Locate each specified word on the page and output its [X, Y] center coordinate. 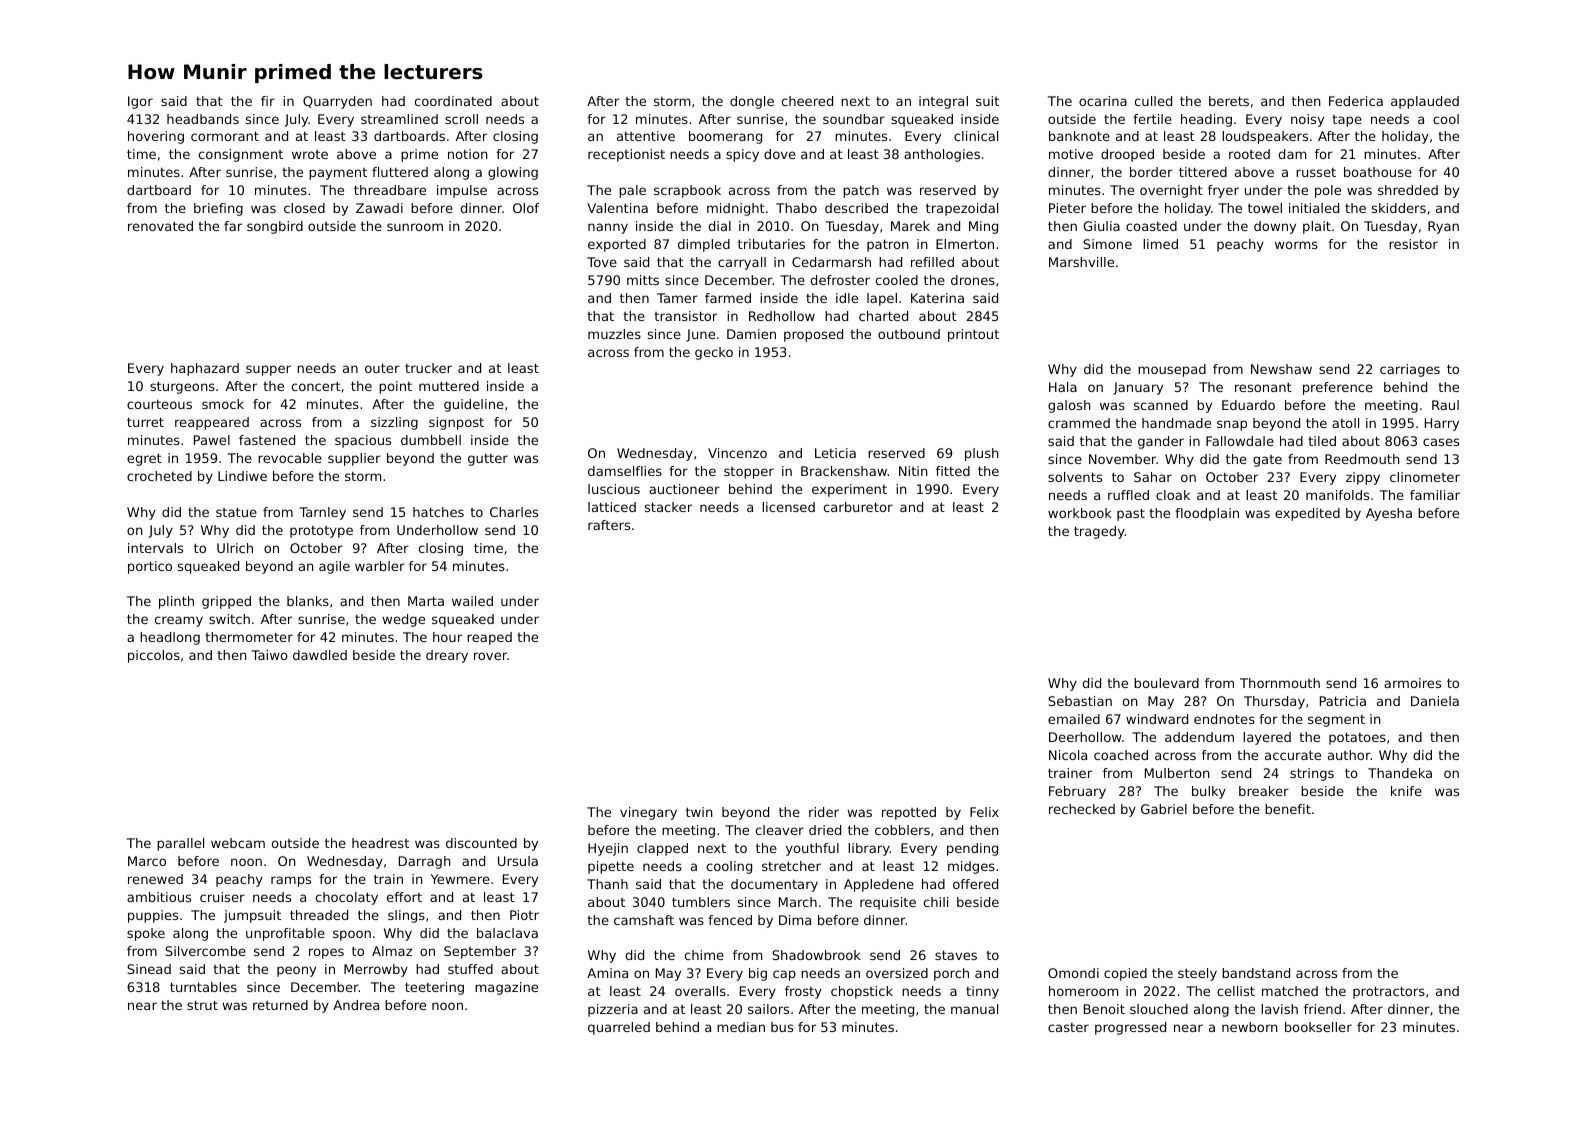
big [758, 974]
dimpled [704, 245]
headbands [203, 119]
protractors [1389, 992]
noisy [1307, 120]
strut [202, 1005]
